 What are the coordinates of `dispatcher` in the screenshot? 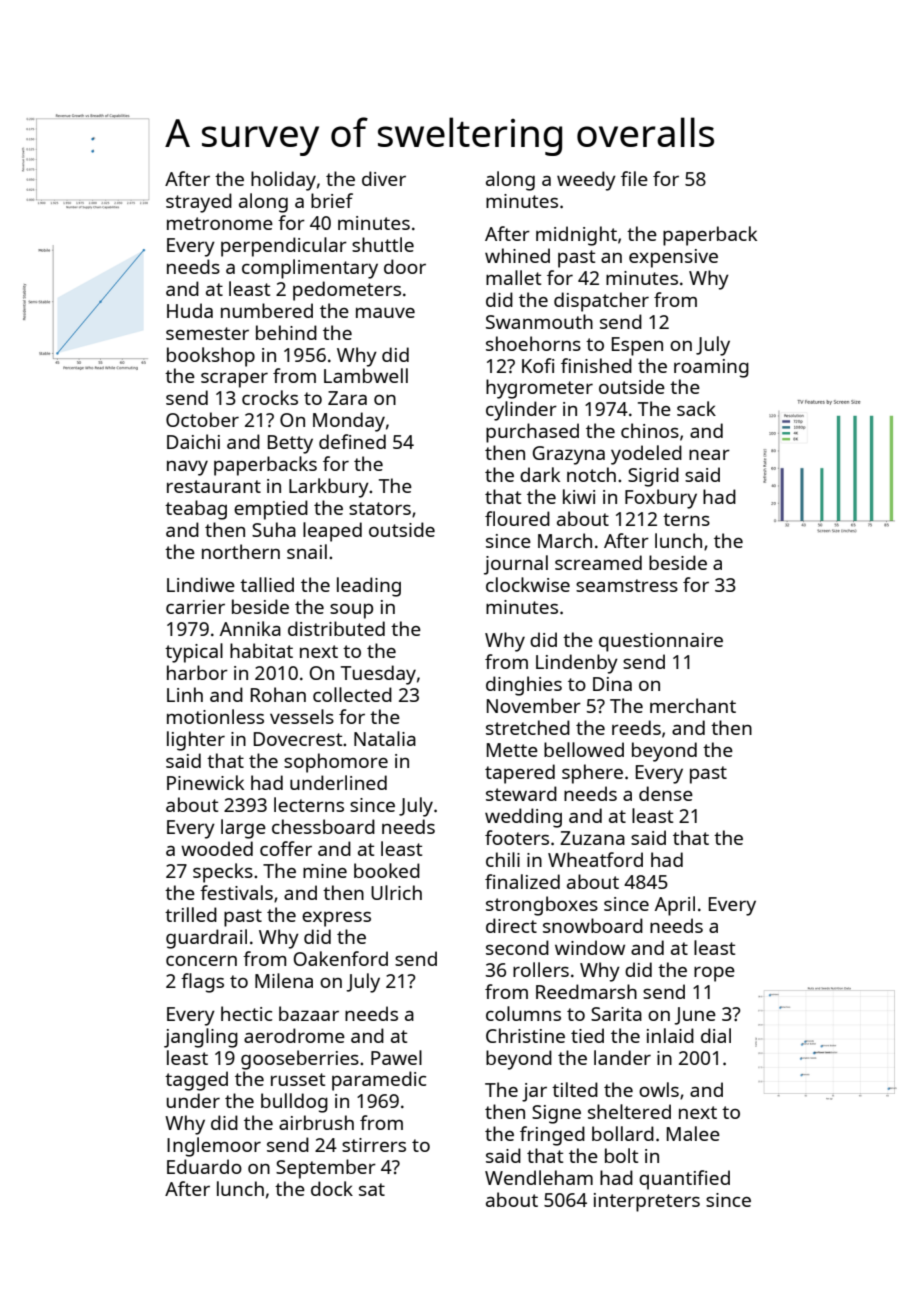 It's located at (601, 302).
